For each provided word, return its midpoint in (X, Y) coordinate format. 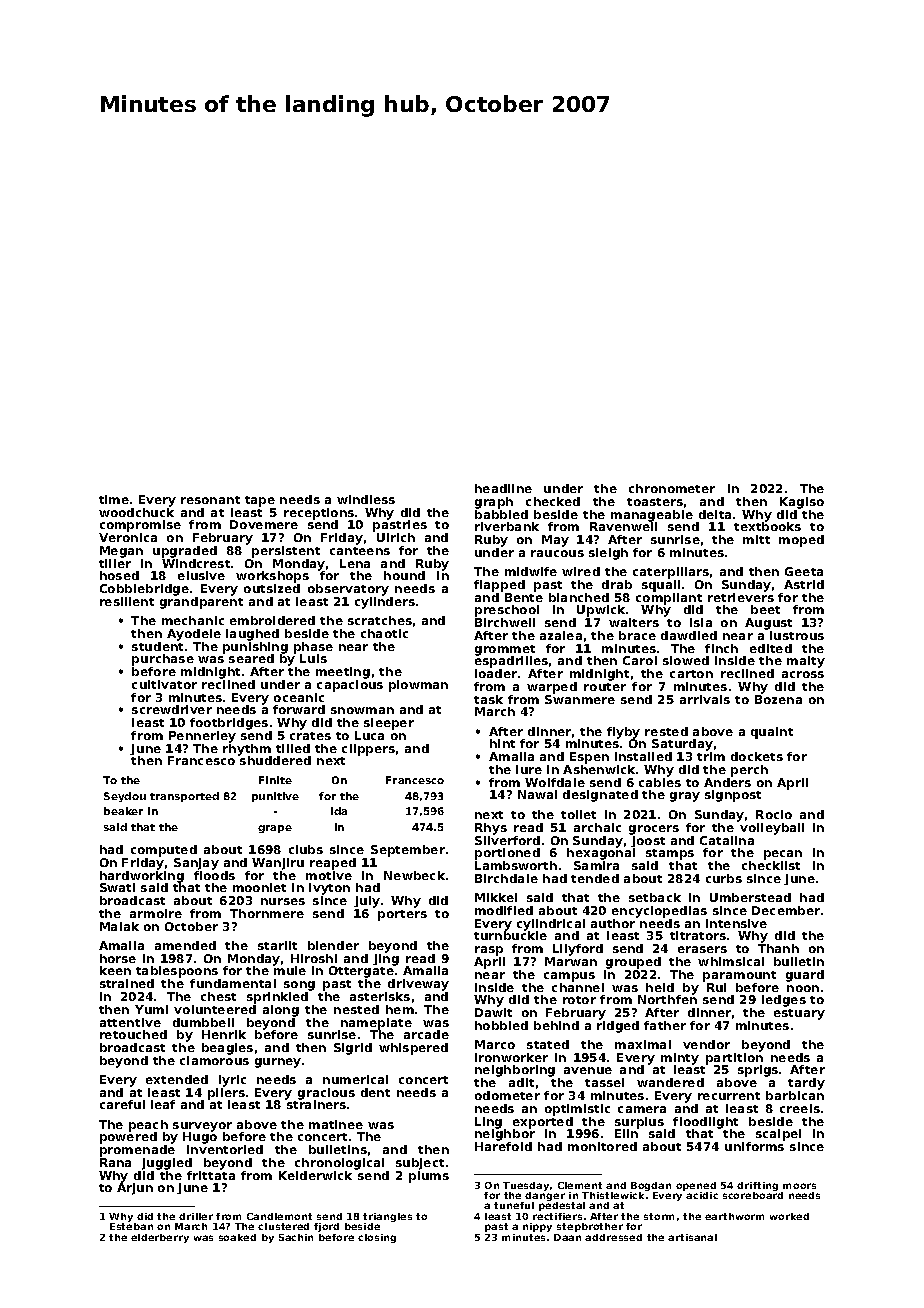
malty (806, 662)
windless (366, 499)
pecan (783, 855)
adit (521, 1082)
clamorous (214, 1060)
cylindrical (551, 925)
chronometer (672, 488)
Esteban (131, 1226)
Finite (275, 780)
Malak (119, 926)
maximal (643, 1044)
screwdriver (172, 709)
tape (260, 501)
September (408, 851)
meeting (343, 673)
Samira (596, 865)
